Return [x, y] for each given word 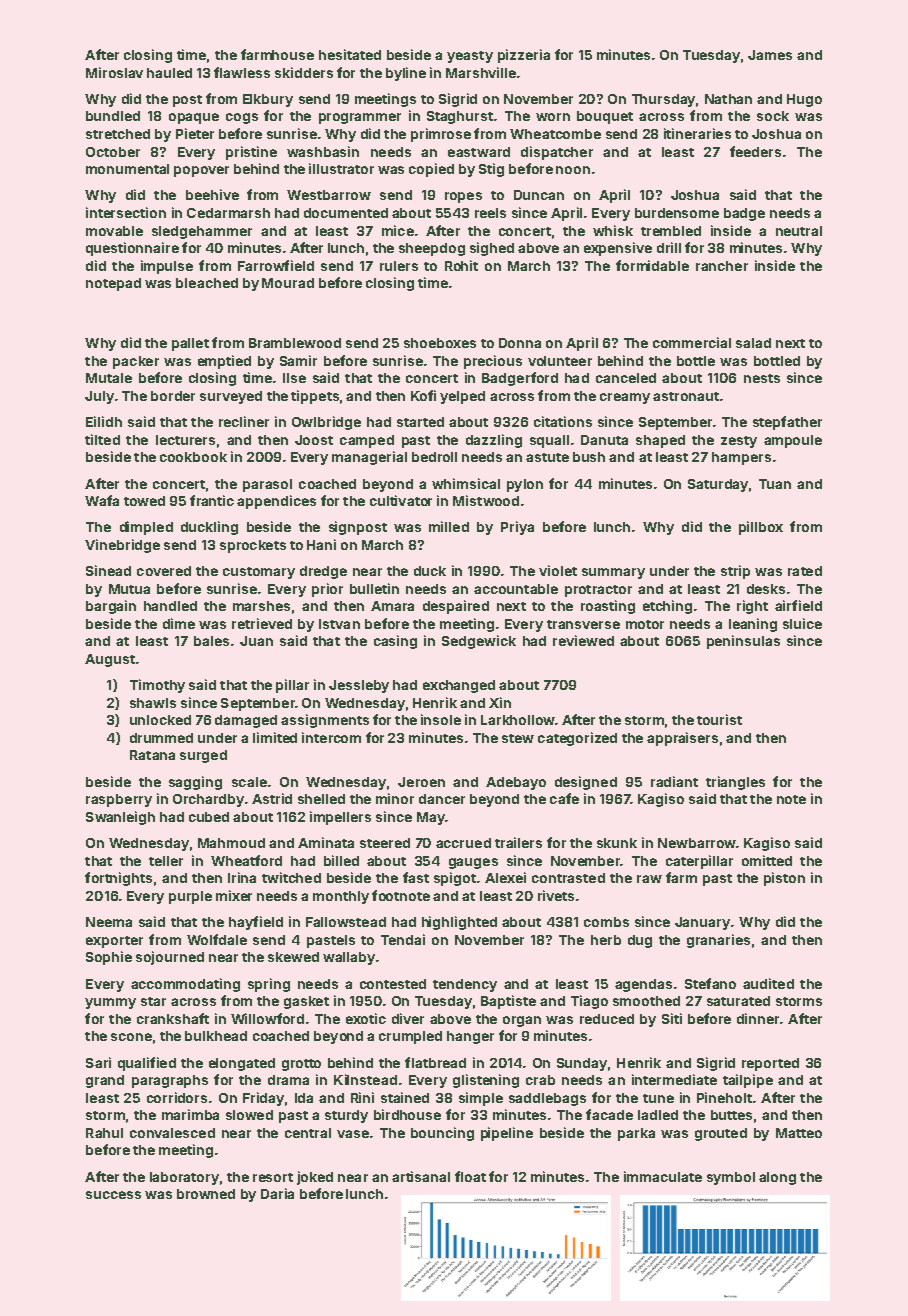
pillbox [761, 528]
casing [395, 642]
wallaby [349, 958]
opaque [194, 118]
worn [553, 117]
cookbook [193, 457]
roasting [608, 607]
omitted [767, 860]
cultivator [401, 500]
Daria [277, 1193]
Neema [109, 922]
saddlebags [547, 1099]
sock [773, 116]
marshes [261, 606]
